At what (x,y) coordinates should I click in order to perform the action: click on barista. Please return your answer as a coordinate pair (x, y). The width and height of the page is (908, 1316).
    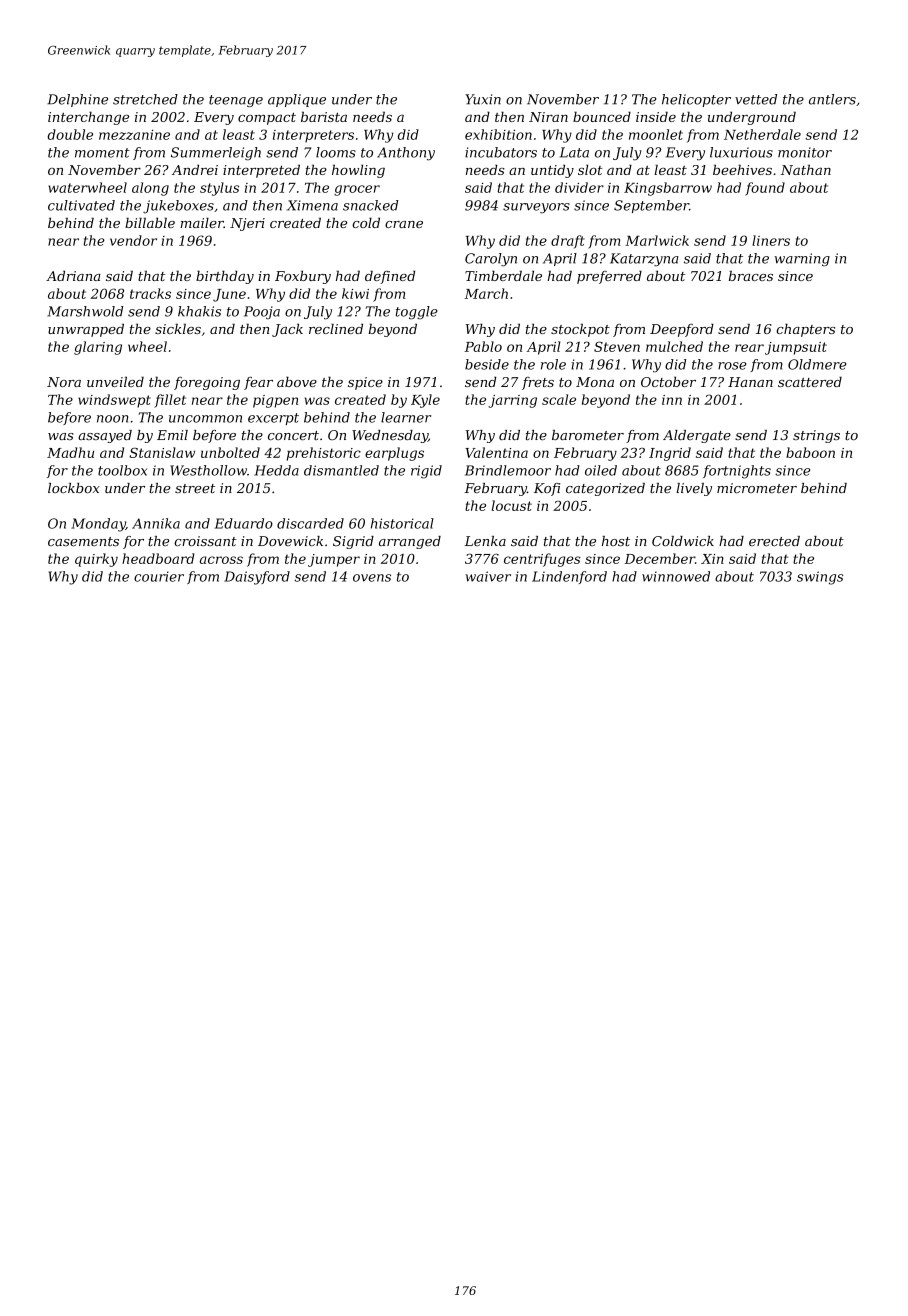
    Looking at the image, I should click on (324, 116).
